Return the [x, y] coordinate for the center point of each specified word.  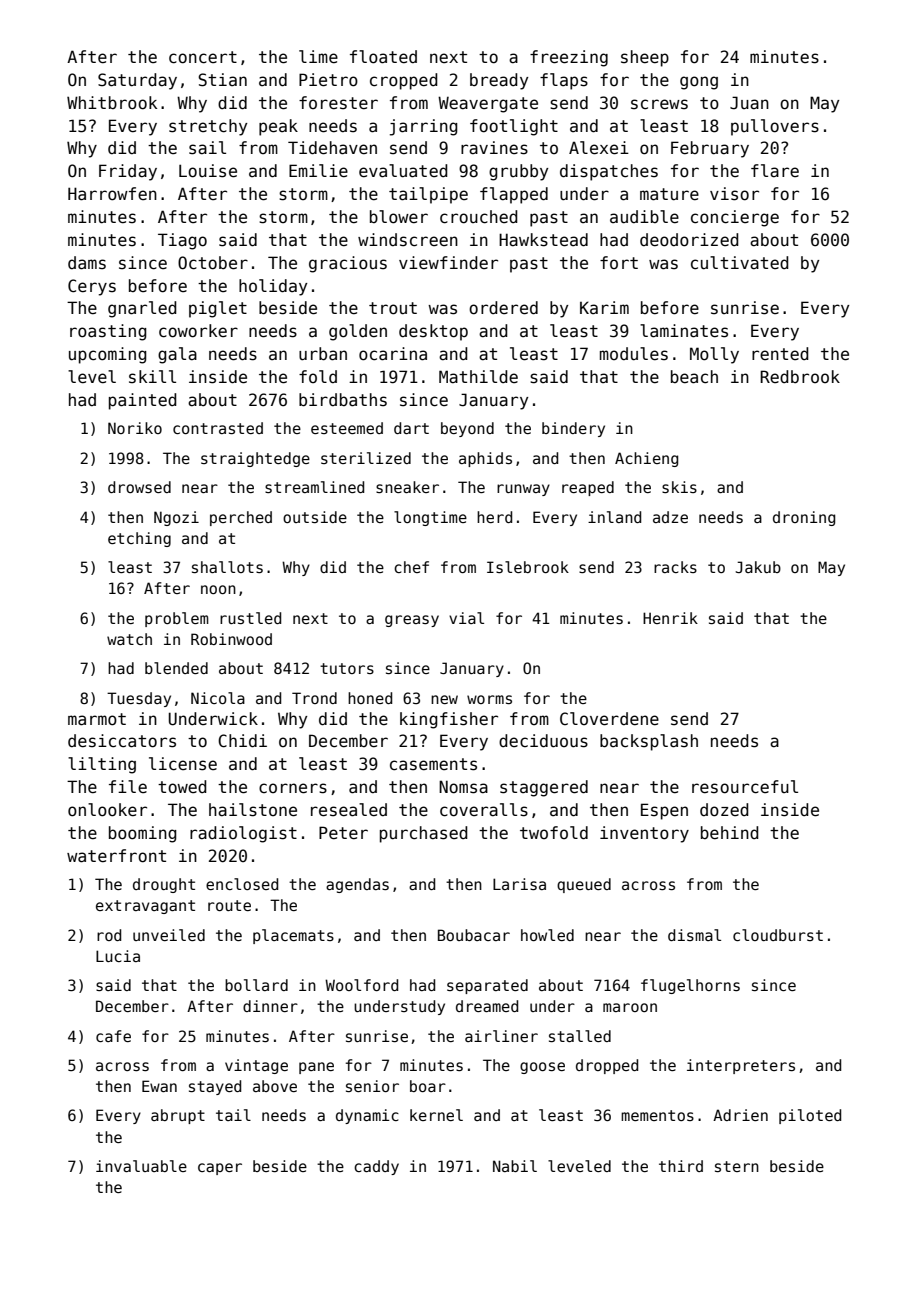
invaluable [141, 1166]
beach [694, 377]
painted [143, 401]
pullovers [775, 127]
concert [203, 57]
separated [487, 986]
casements [433, 764]
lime [318, 57]
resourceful [745, 787]
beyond [467, 429]
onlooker [107, 810]
